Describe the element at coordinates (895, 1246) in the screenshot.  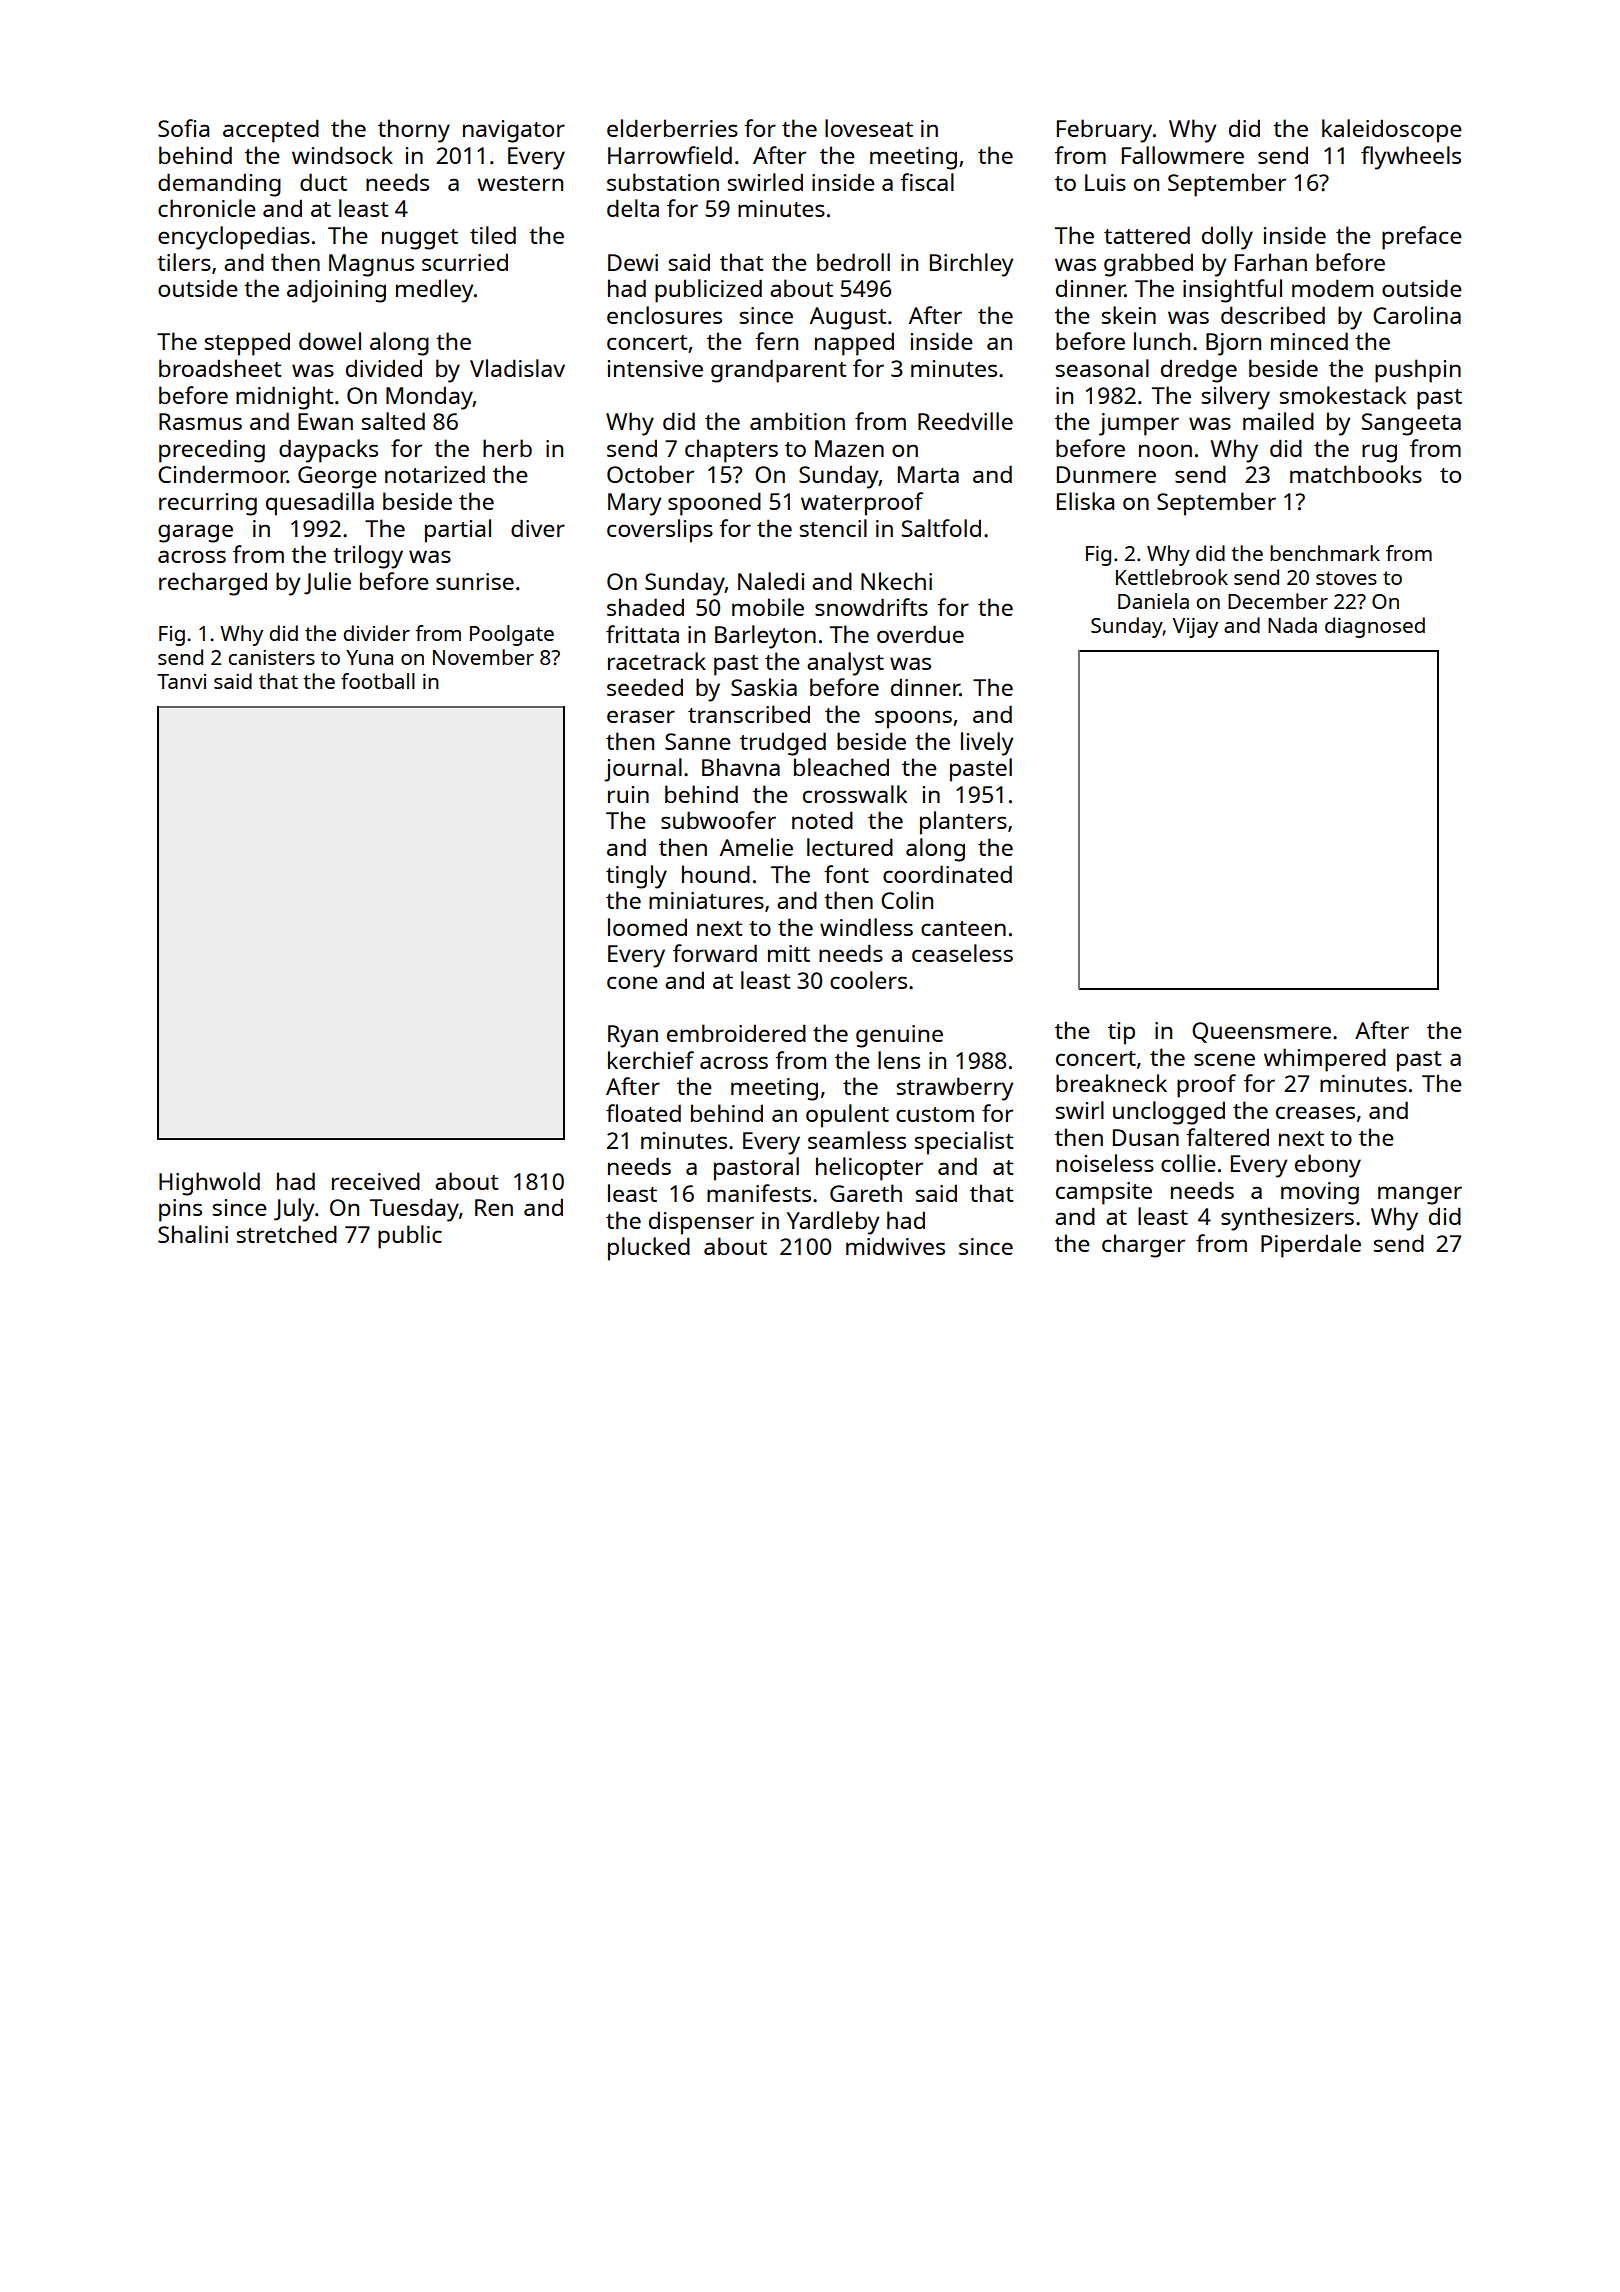
I see `midwives` at that location.
